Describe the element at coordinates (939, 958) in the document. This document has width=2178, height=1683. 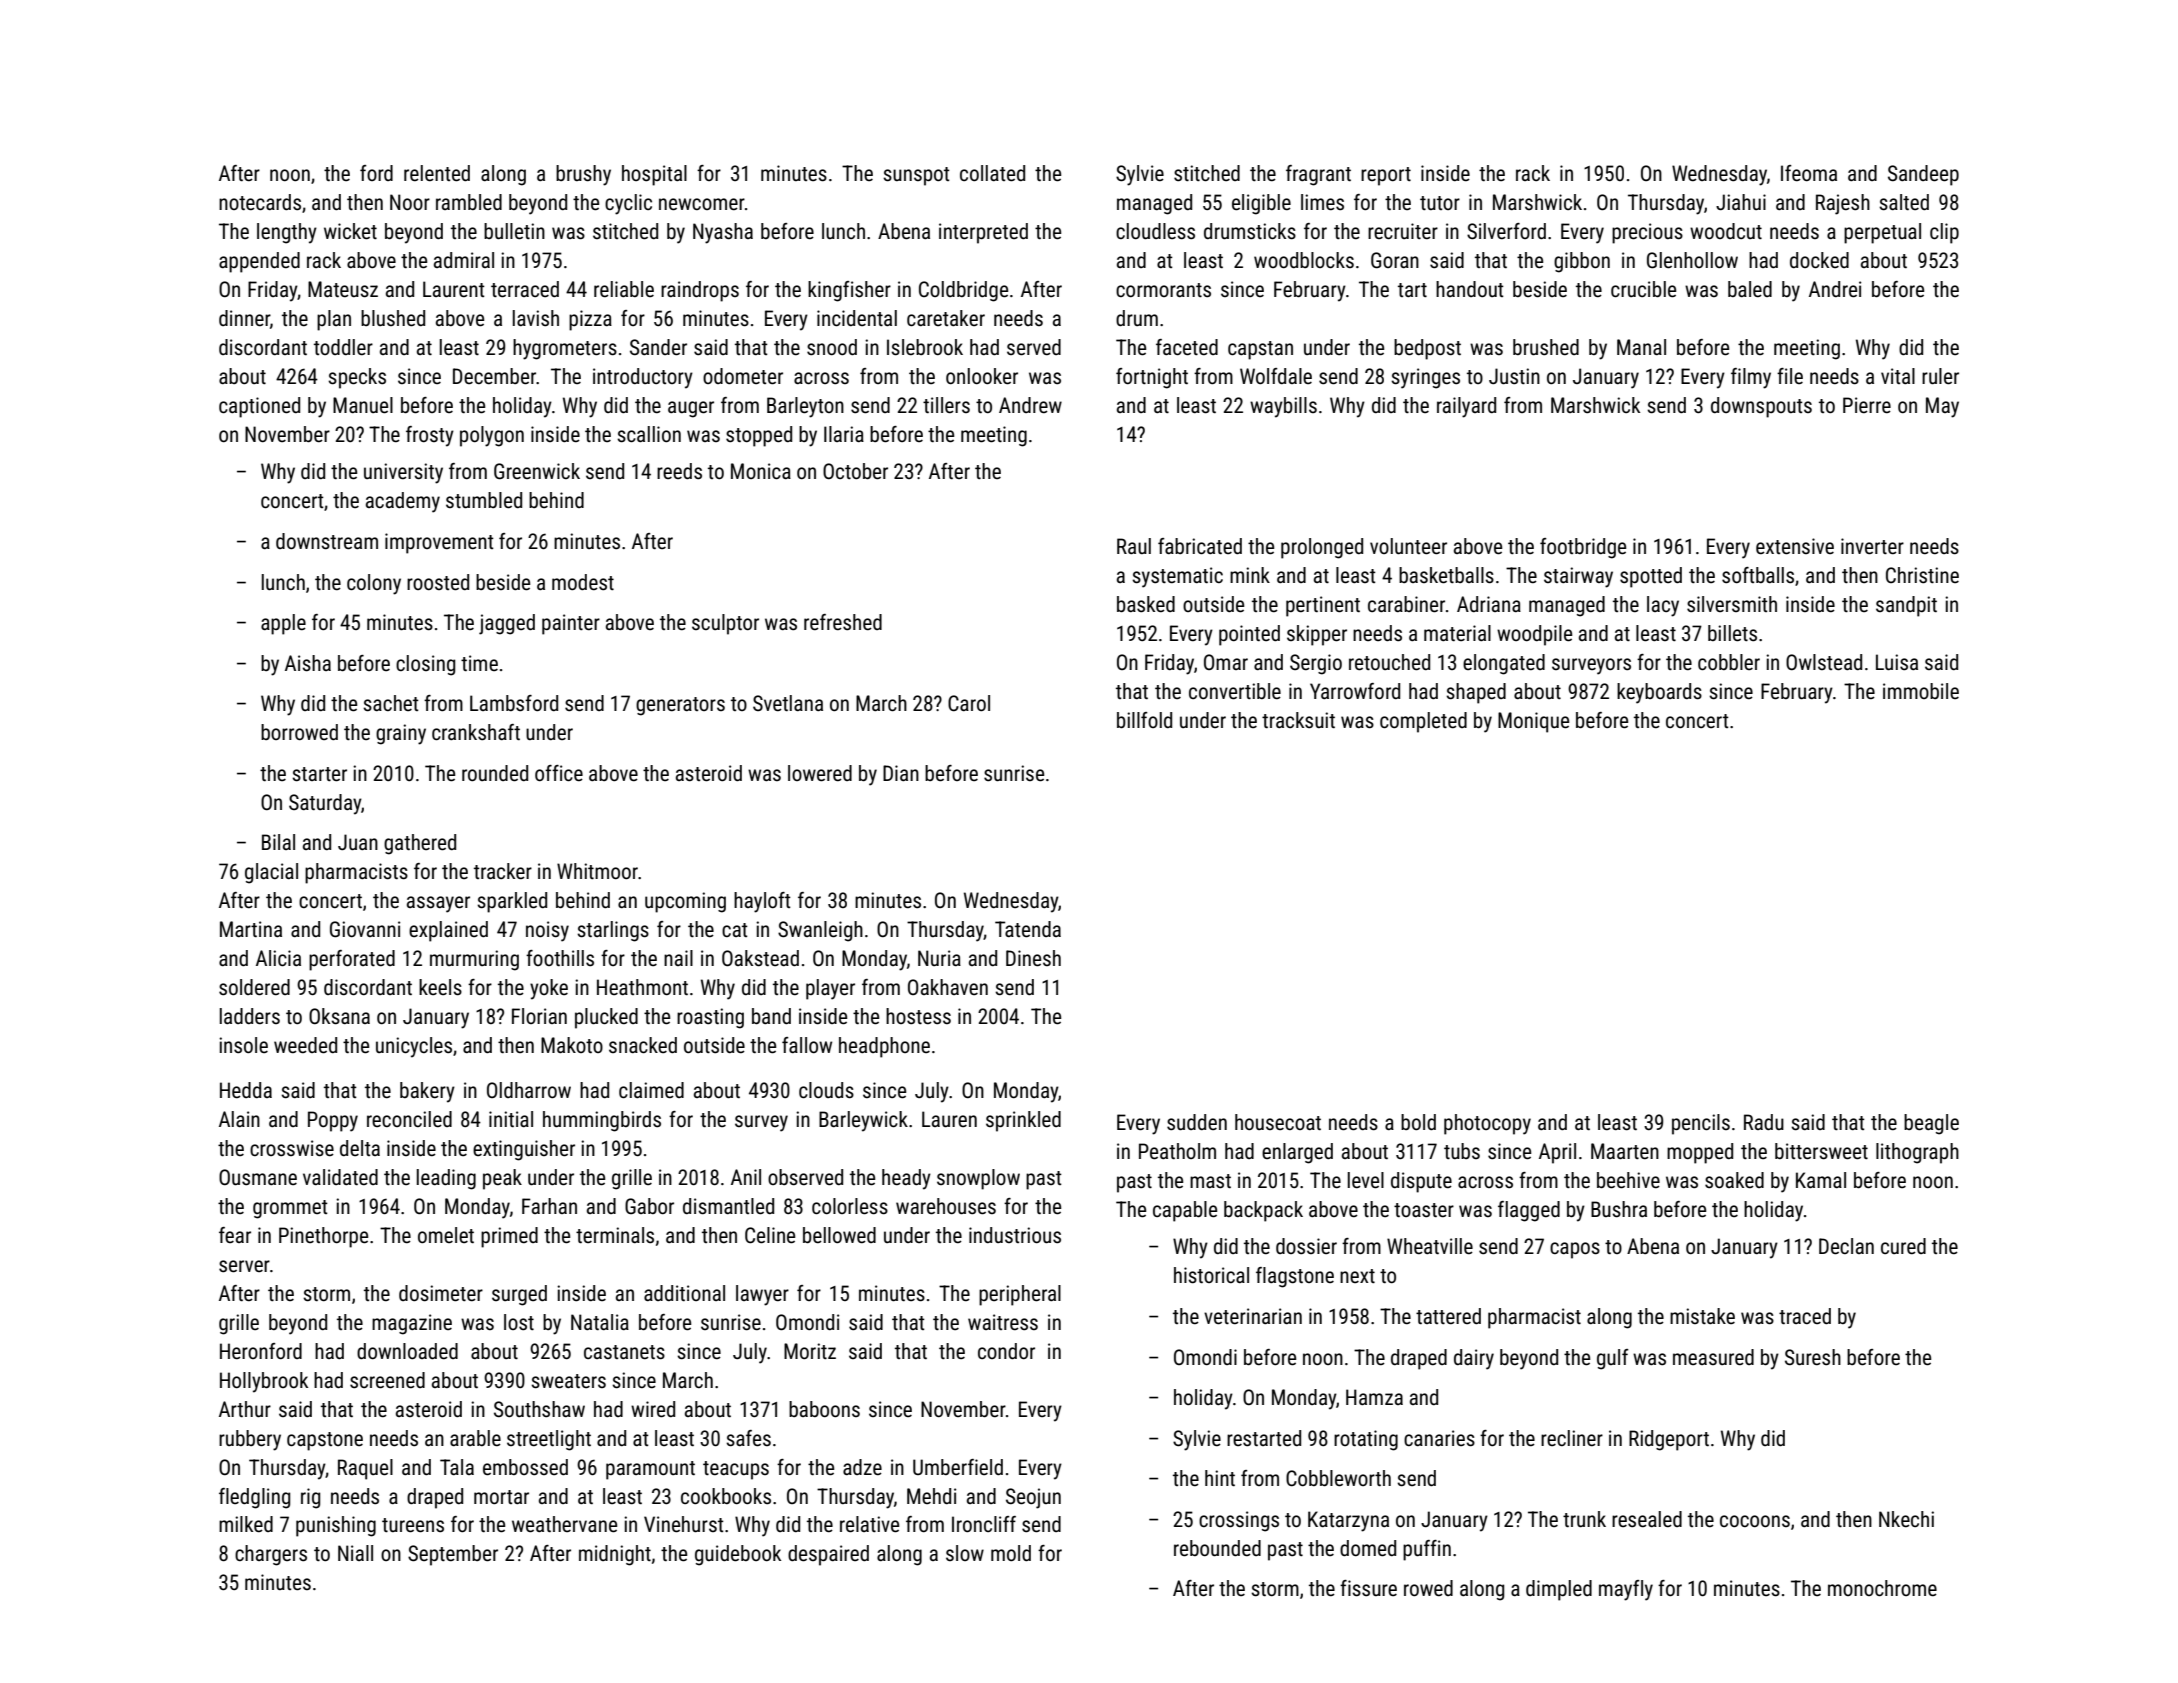
I see `Nuria` at that location.
